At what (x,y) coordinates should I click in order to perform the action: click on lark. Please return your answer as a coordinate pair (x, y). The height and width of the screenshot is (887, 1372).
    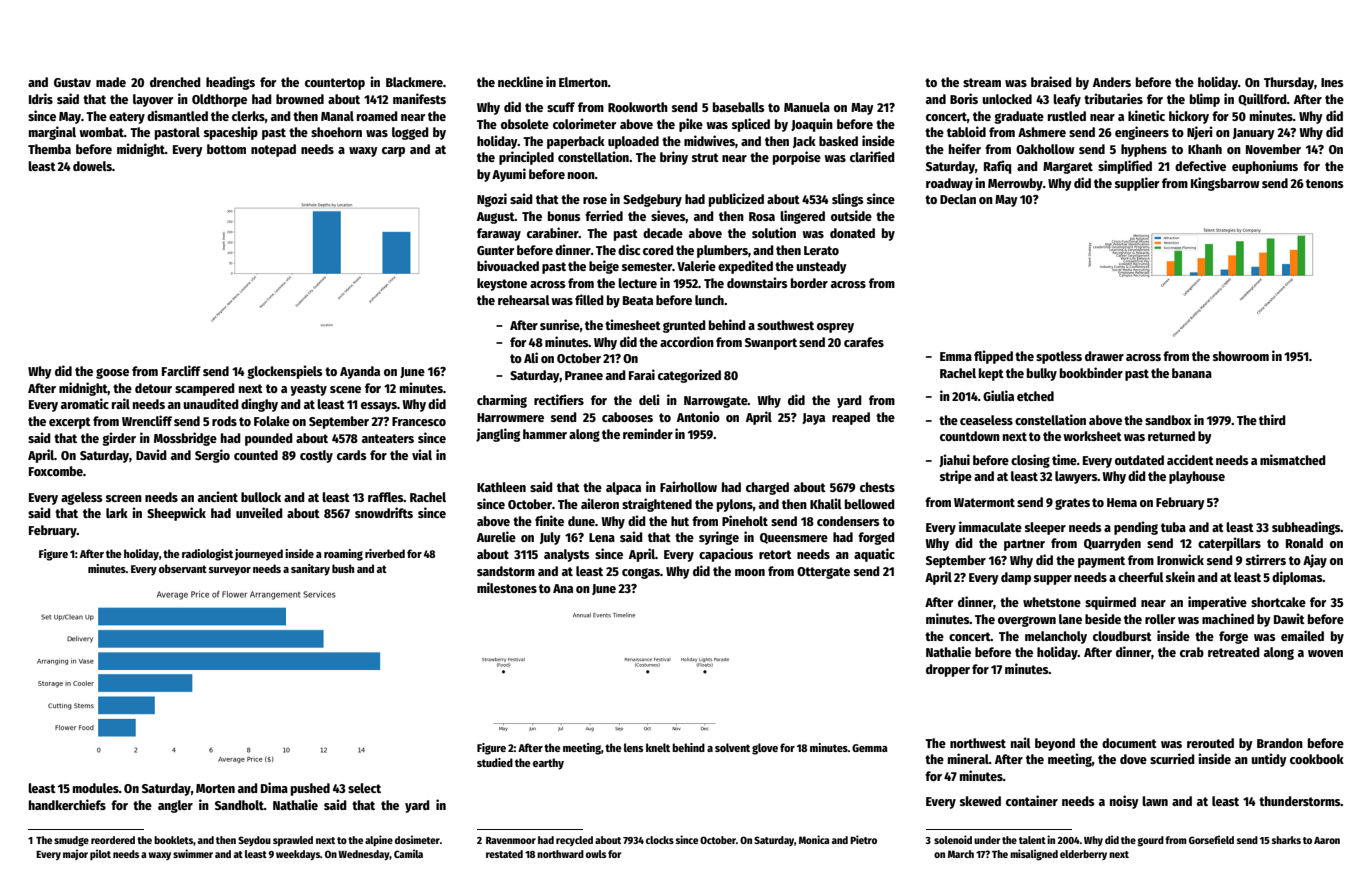
    Looking at the image, I should click on (117, 513).
